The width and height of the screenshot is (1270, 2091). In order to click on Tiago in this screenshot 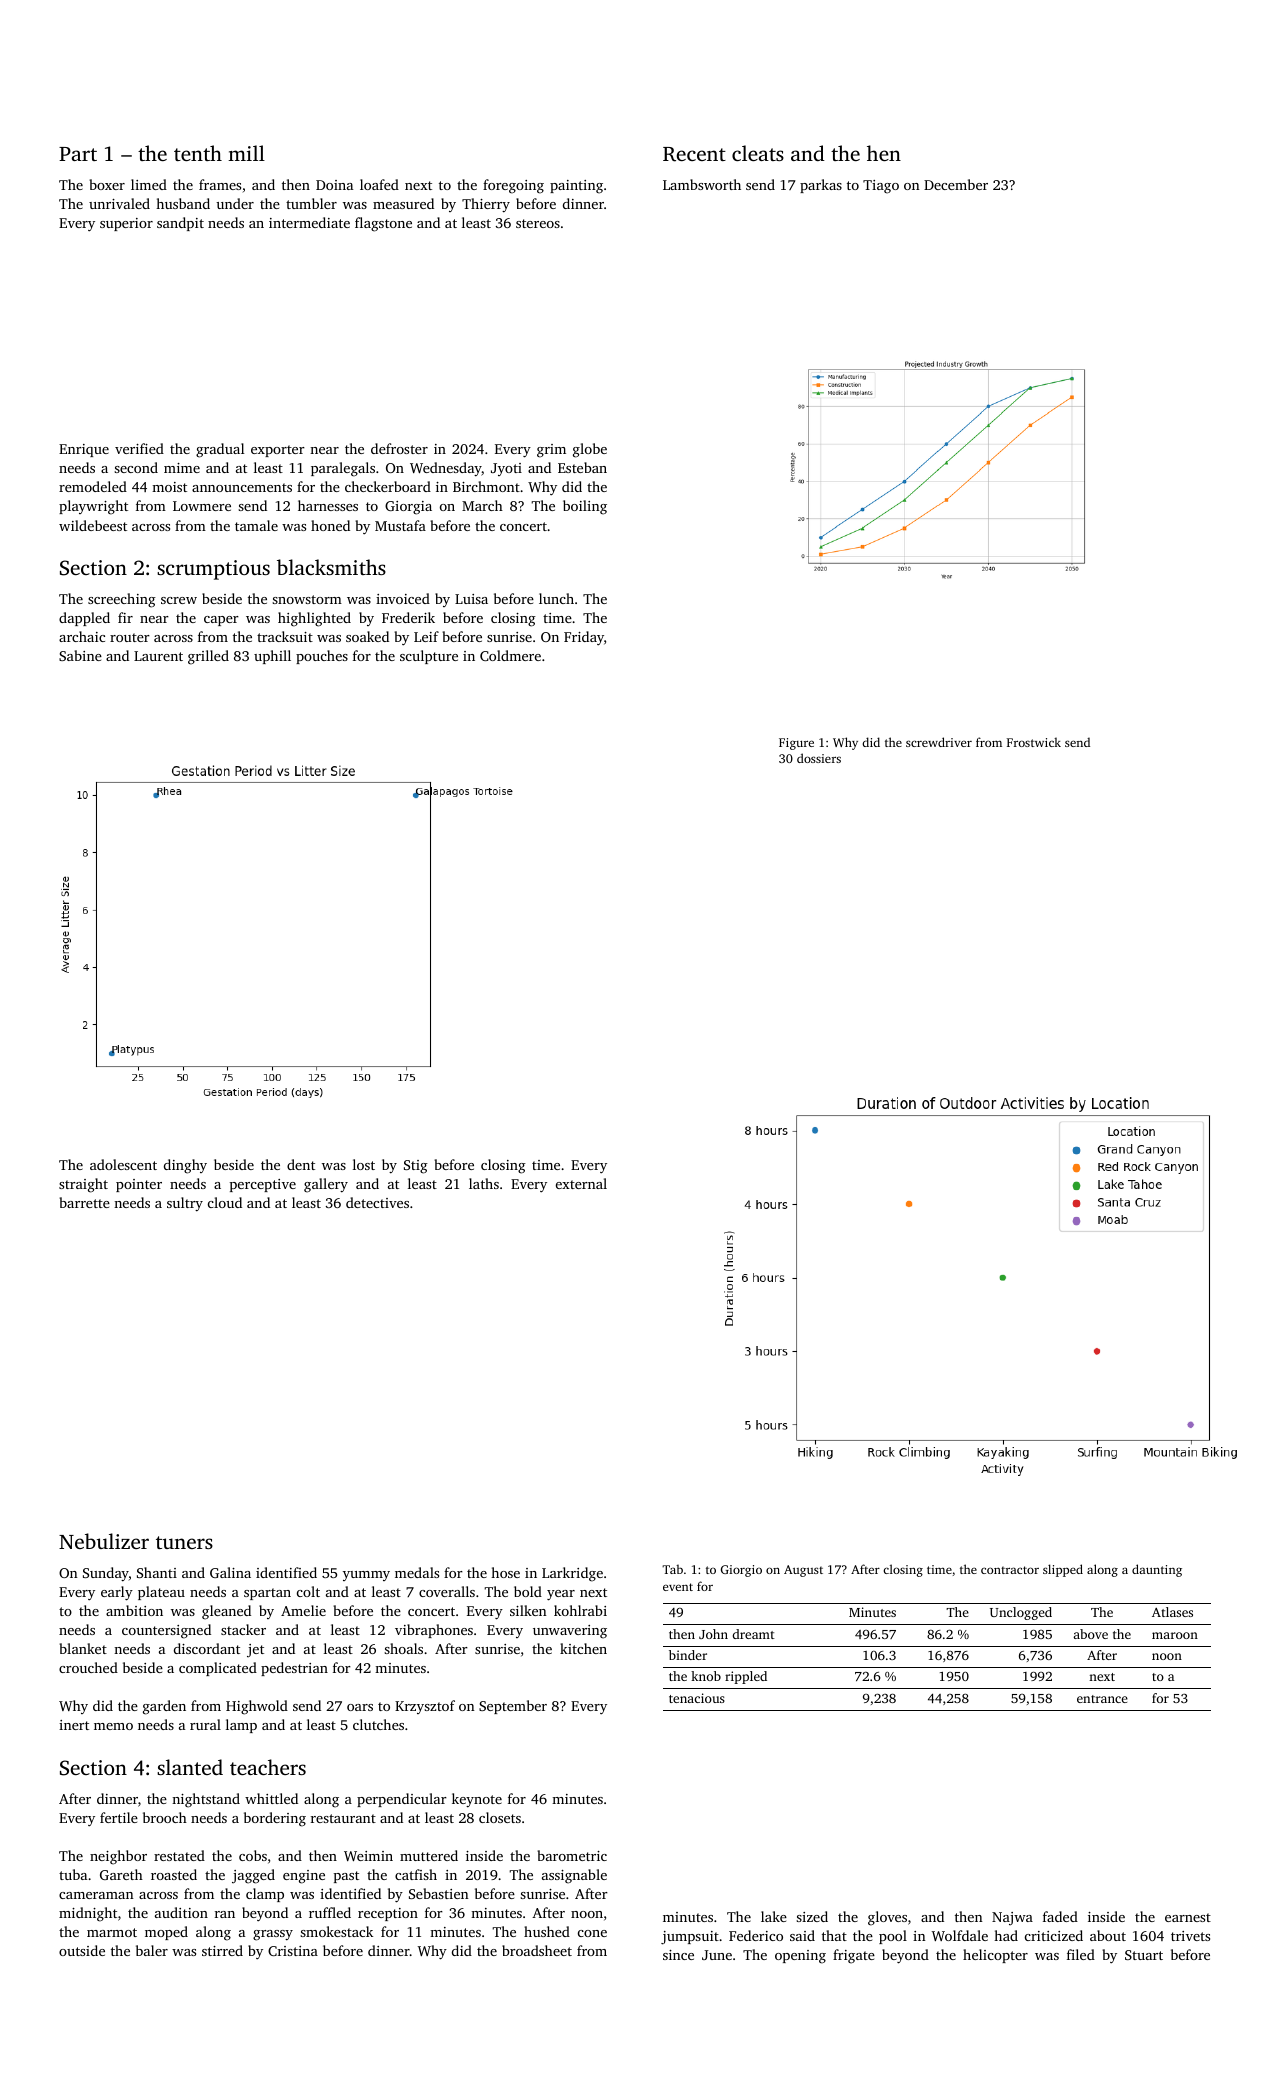, I will do `click(881, 187)`.
